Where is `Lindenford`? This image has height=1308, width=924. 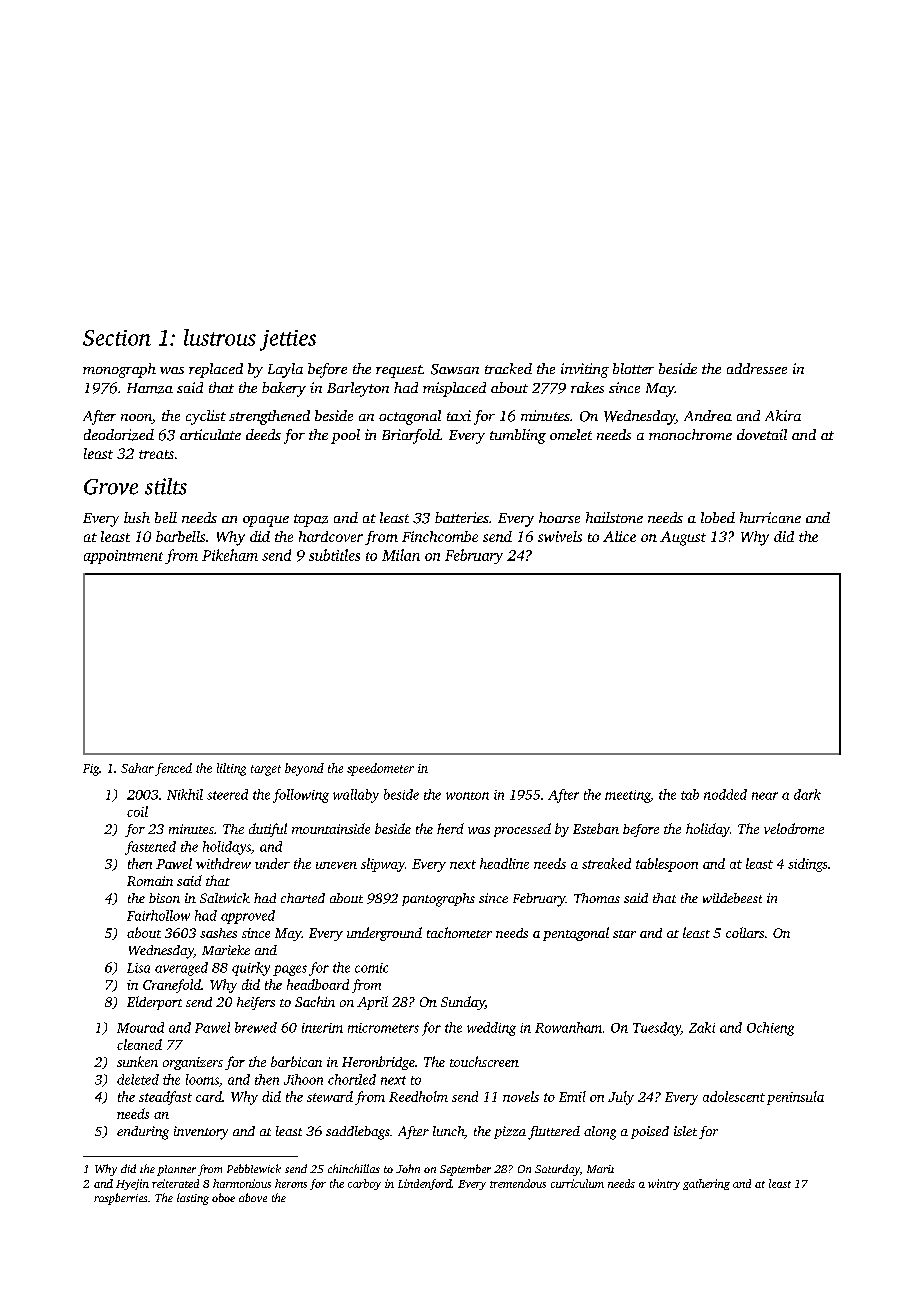
Lindenford is located at coordinates (425, 1184).
